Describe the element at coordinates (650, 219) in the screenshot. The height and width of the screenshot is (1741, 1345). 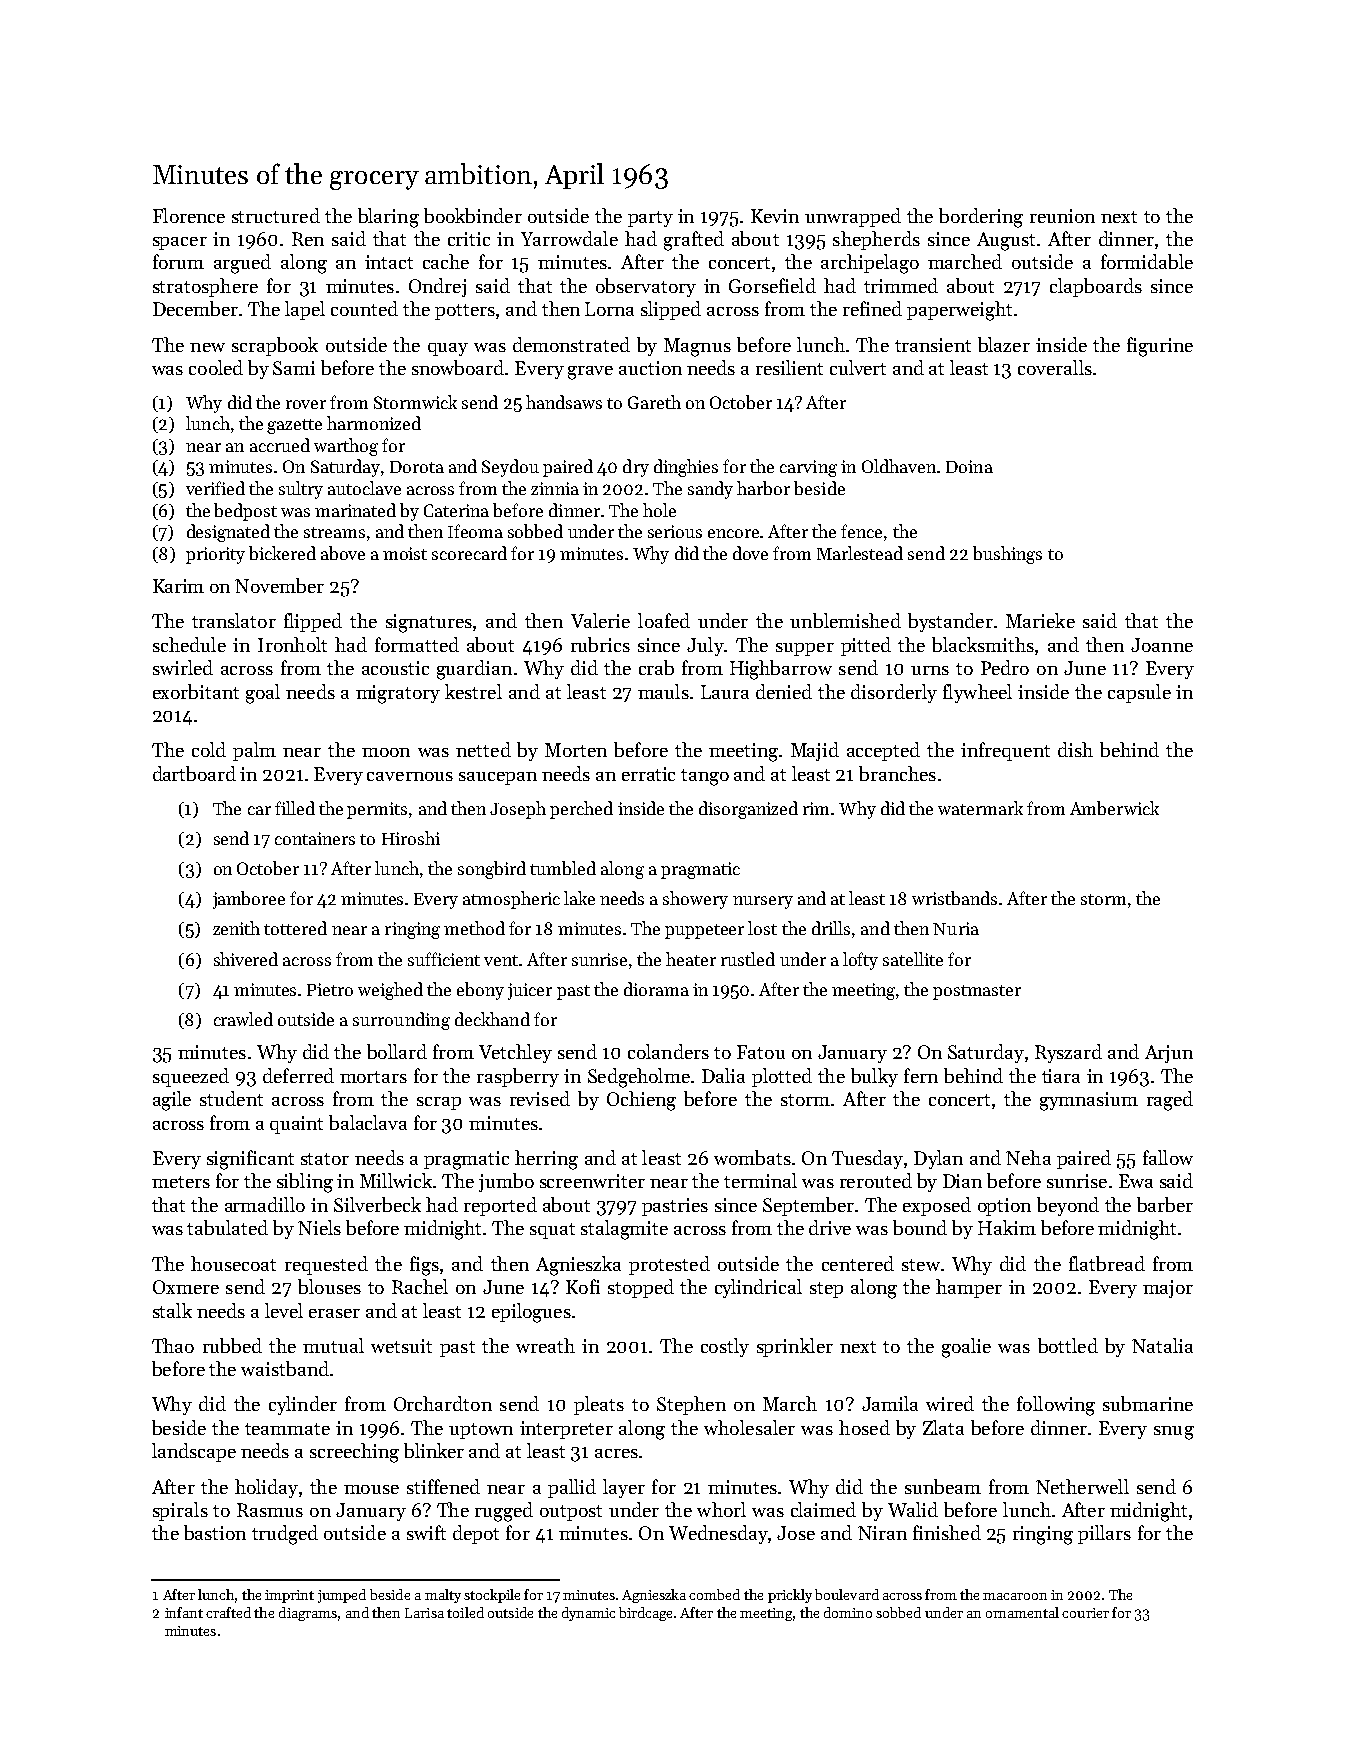
I see `party` at that location.
